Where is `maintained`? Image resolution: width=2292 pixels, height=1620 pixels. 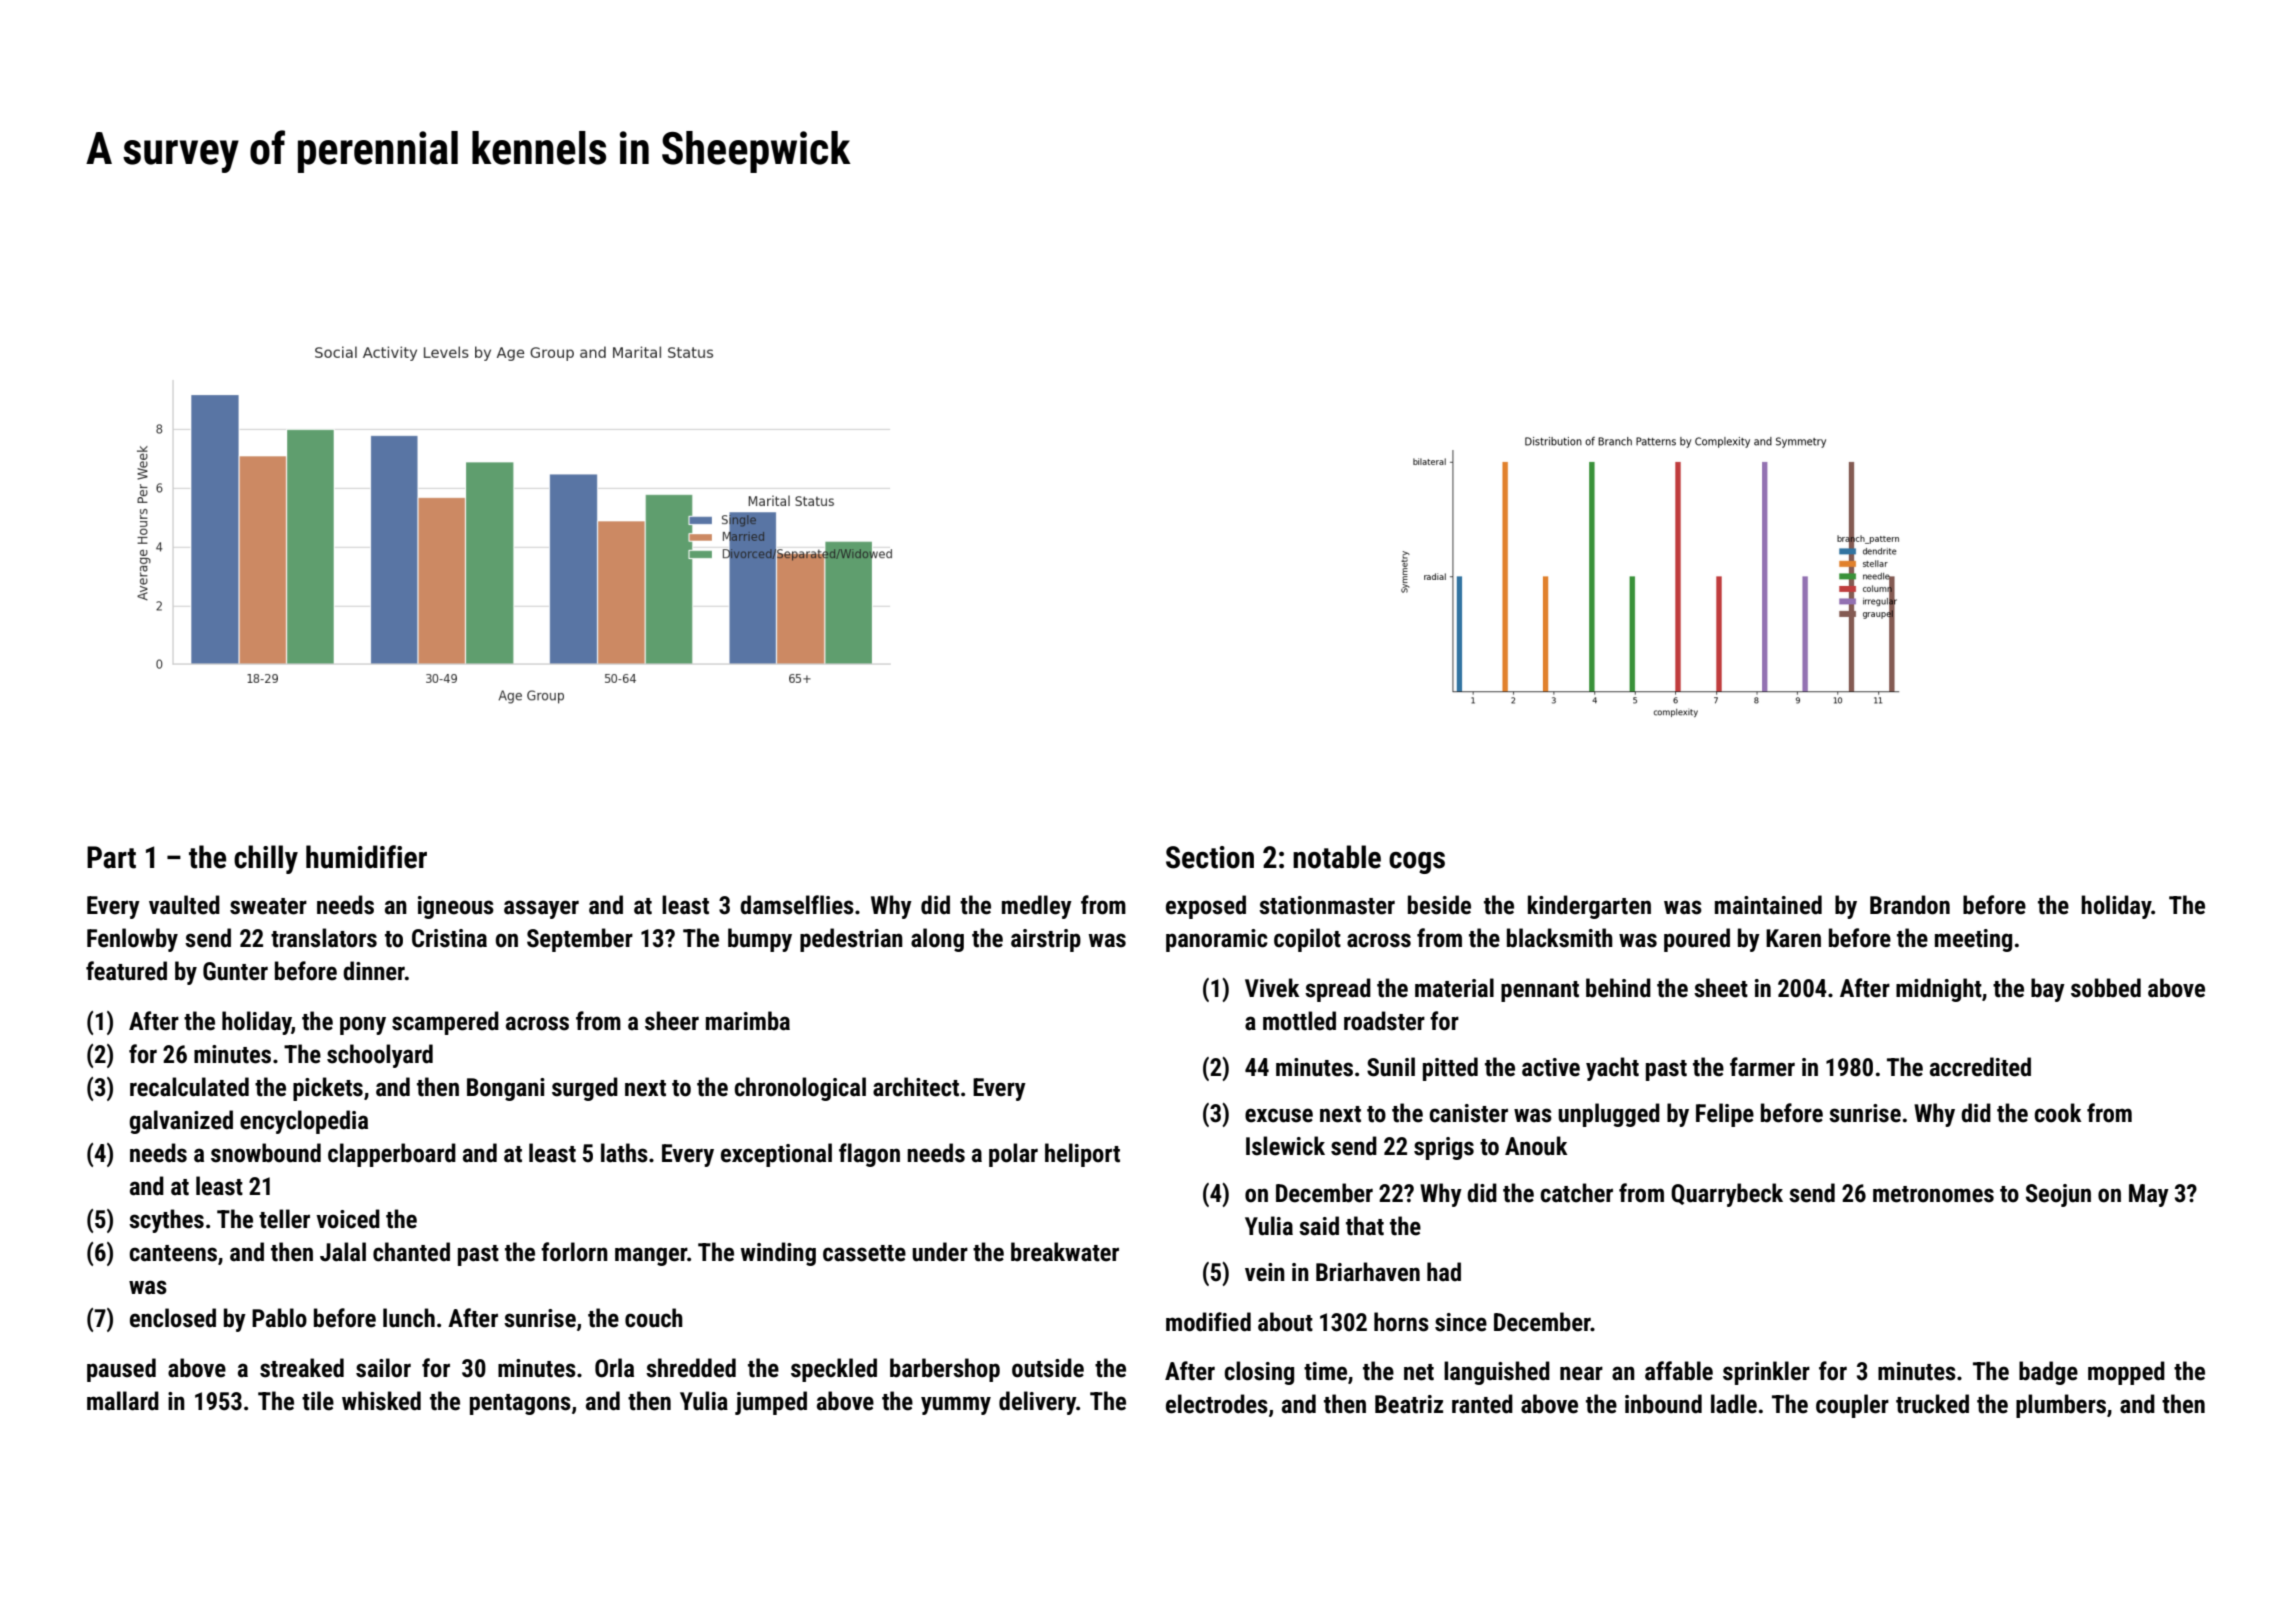 maintained is located at coordinates (1768, 905).
